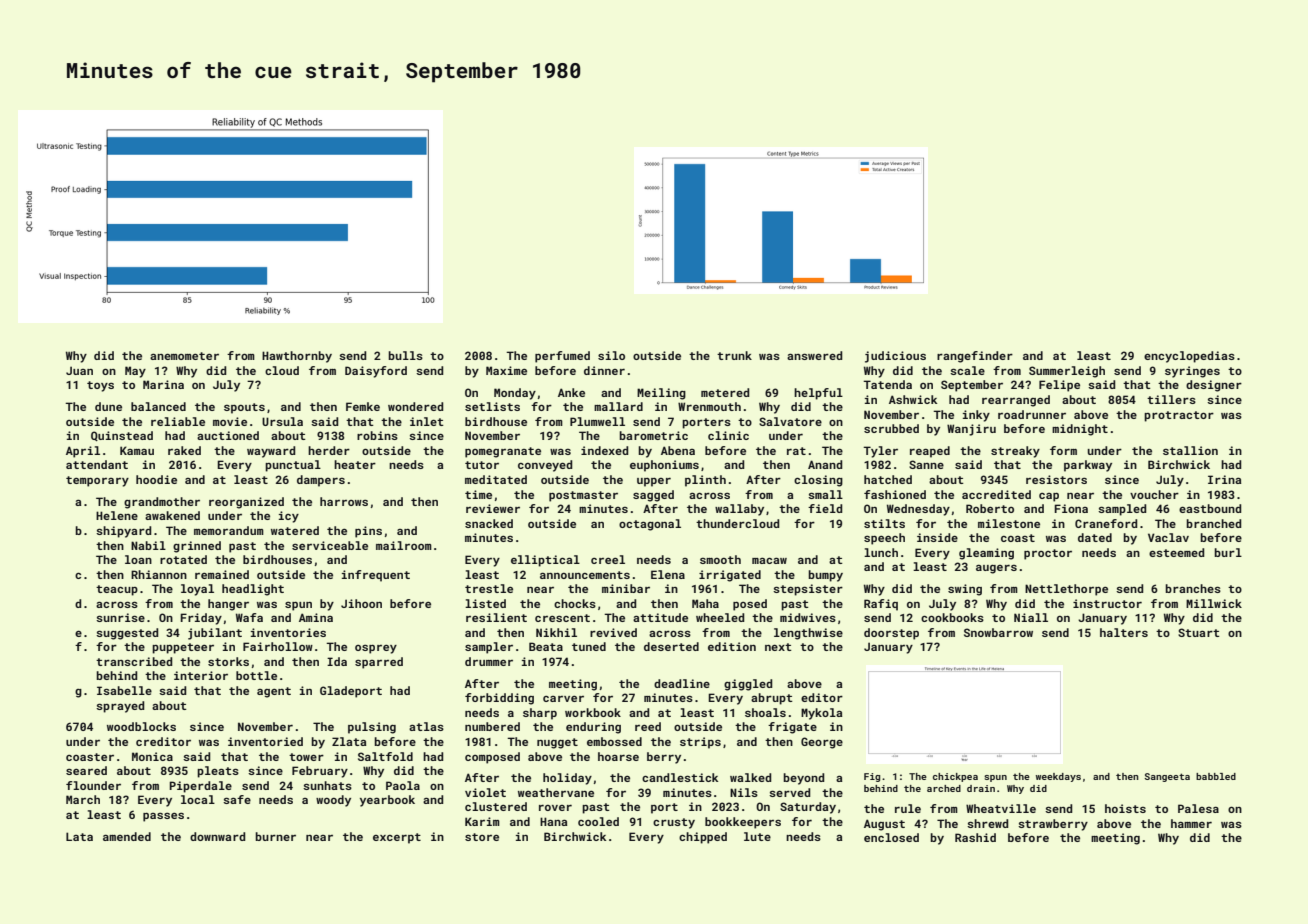 The width and height of the screenshot is (1308, 924). Describe the element at coordinates (321, 481) in the screenshot. I see `dampers` at that location.
